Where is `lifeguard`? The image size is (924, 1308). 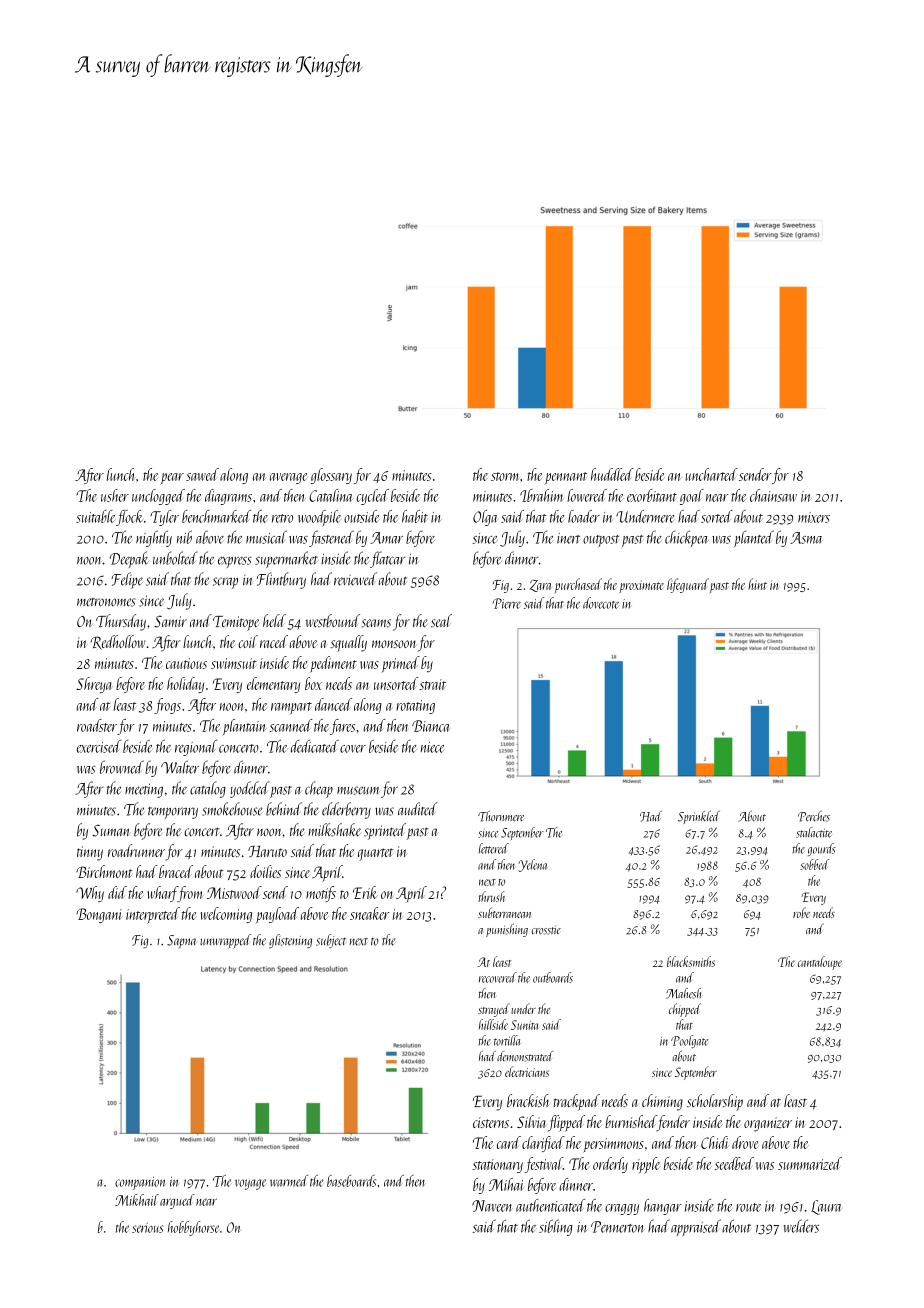
lifeguard is located at coordinates (688, 585).
